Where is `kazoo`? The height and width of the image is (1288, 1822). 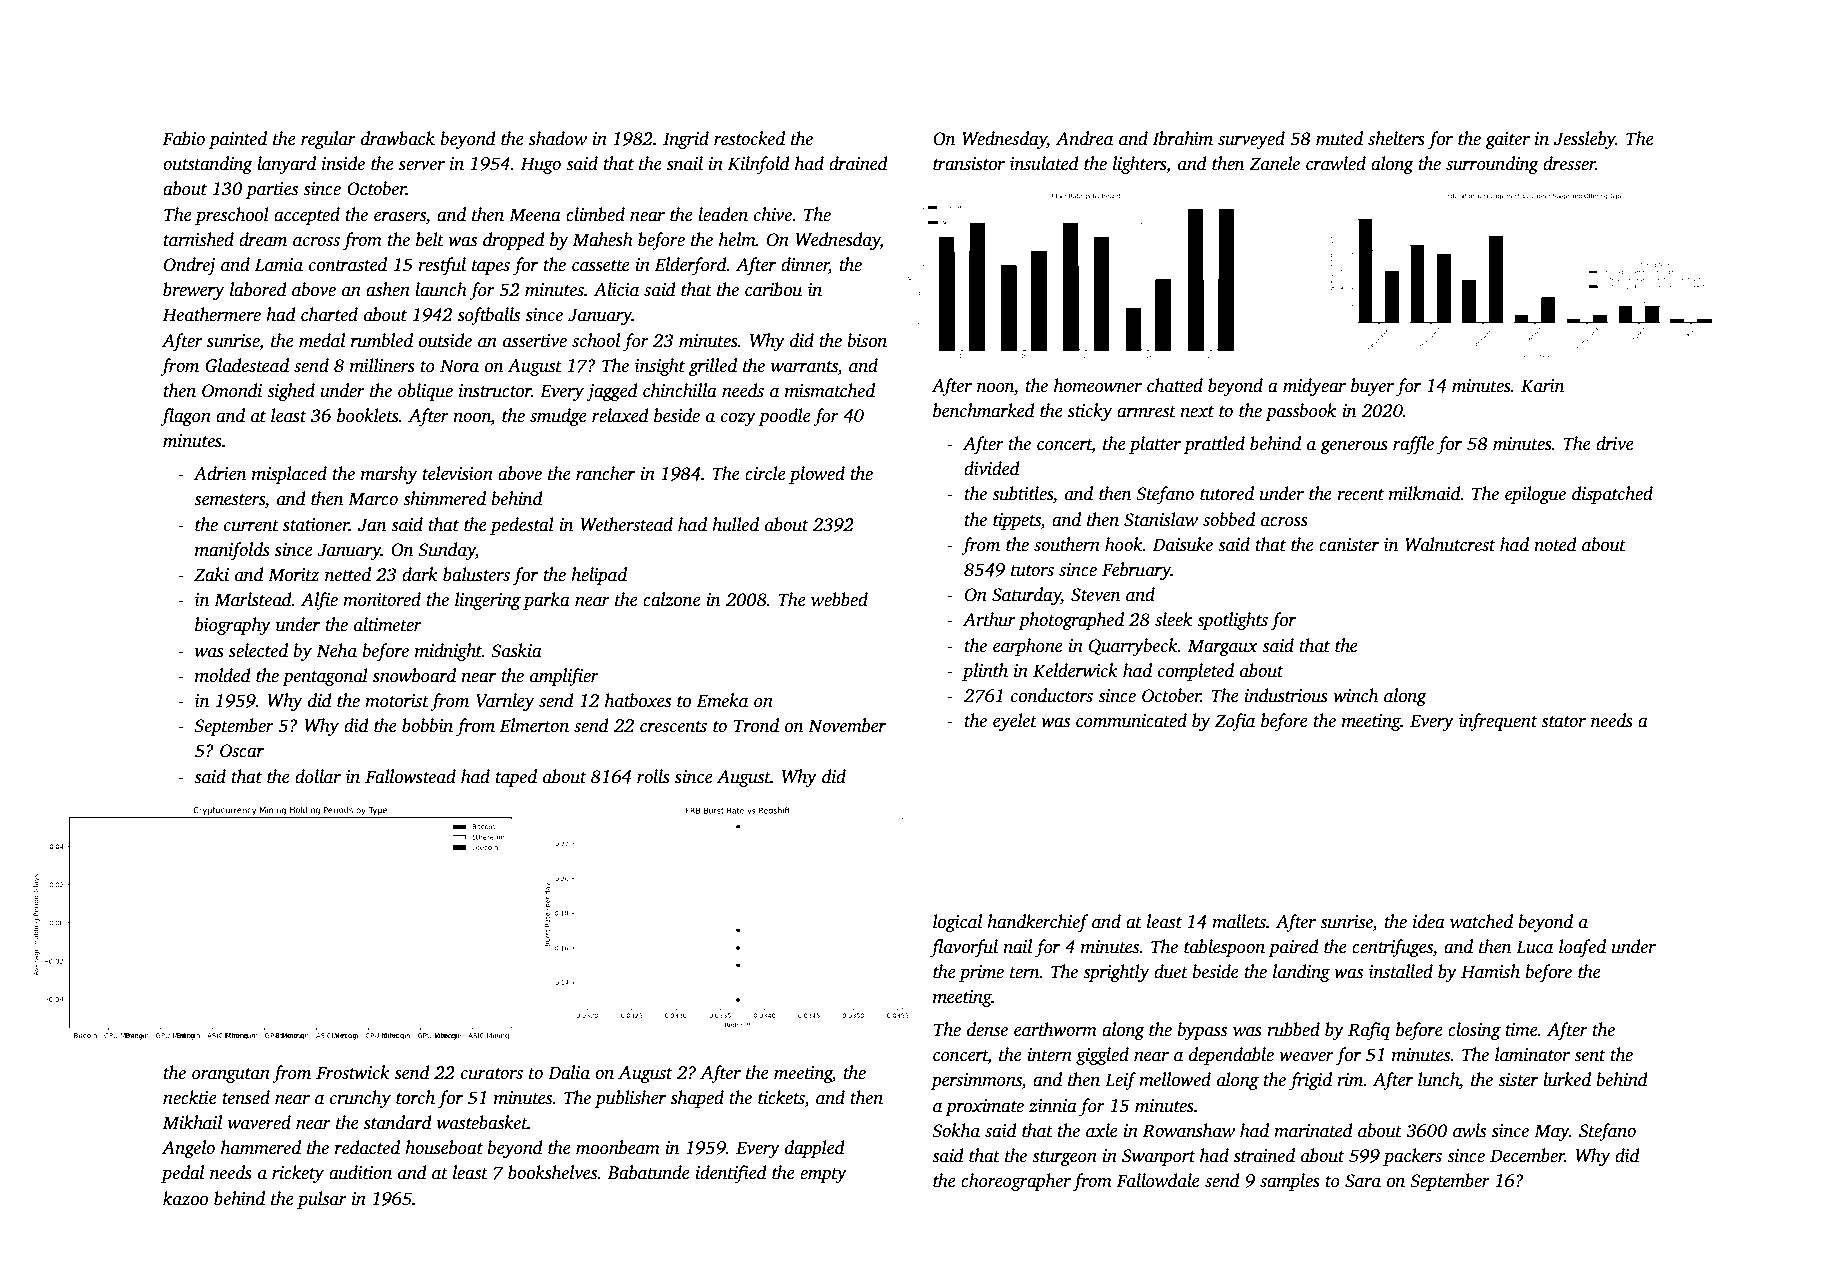
kazoo is located at coordinates (185, 1198).
